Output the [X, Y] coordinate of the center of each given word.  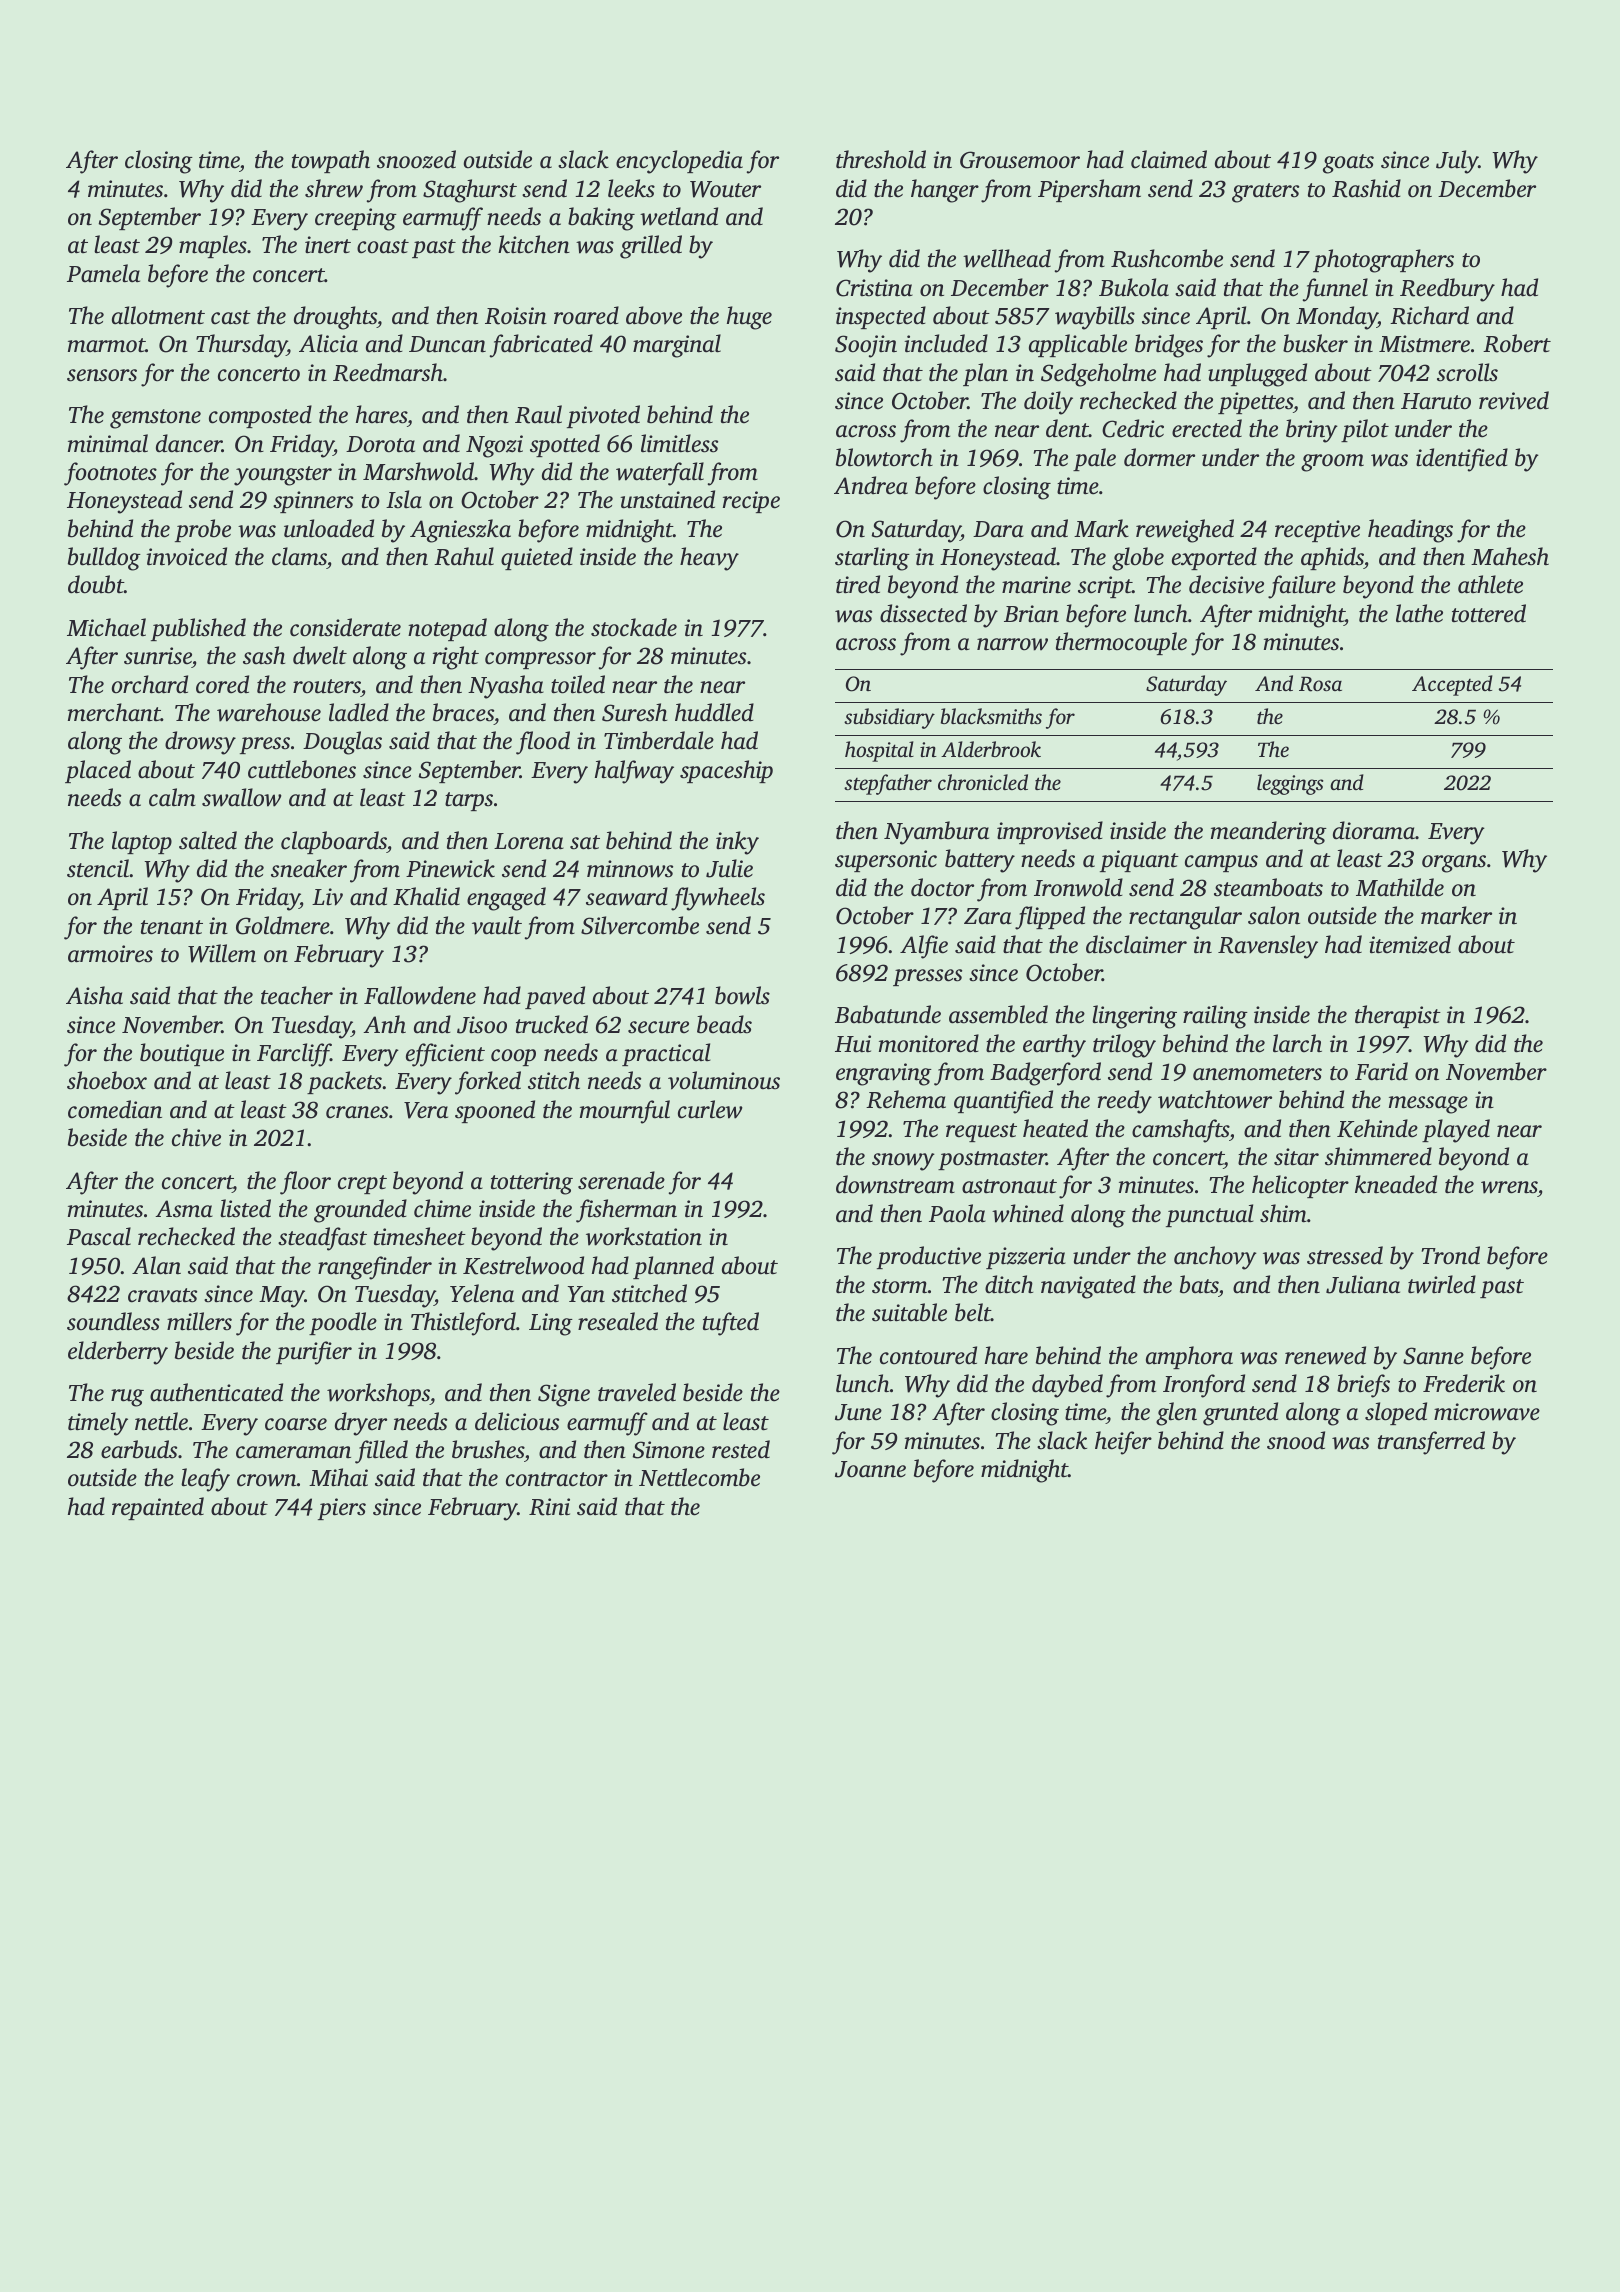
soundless [113, 1321]
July [1457, 162]
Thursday [241, 346]
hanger [945, 191]
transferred [1431, 1443]
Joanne [870, 1469]
